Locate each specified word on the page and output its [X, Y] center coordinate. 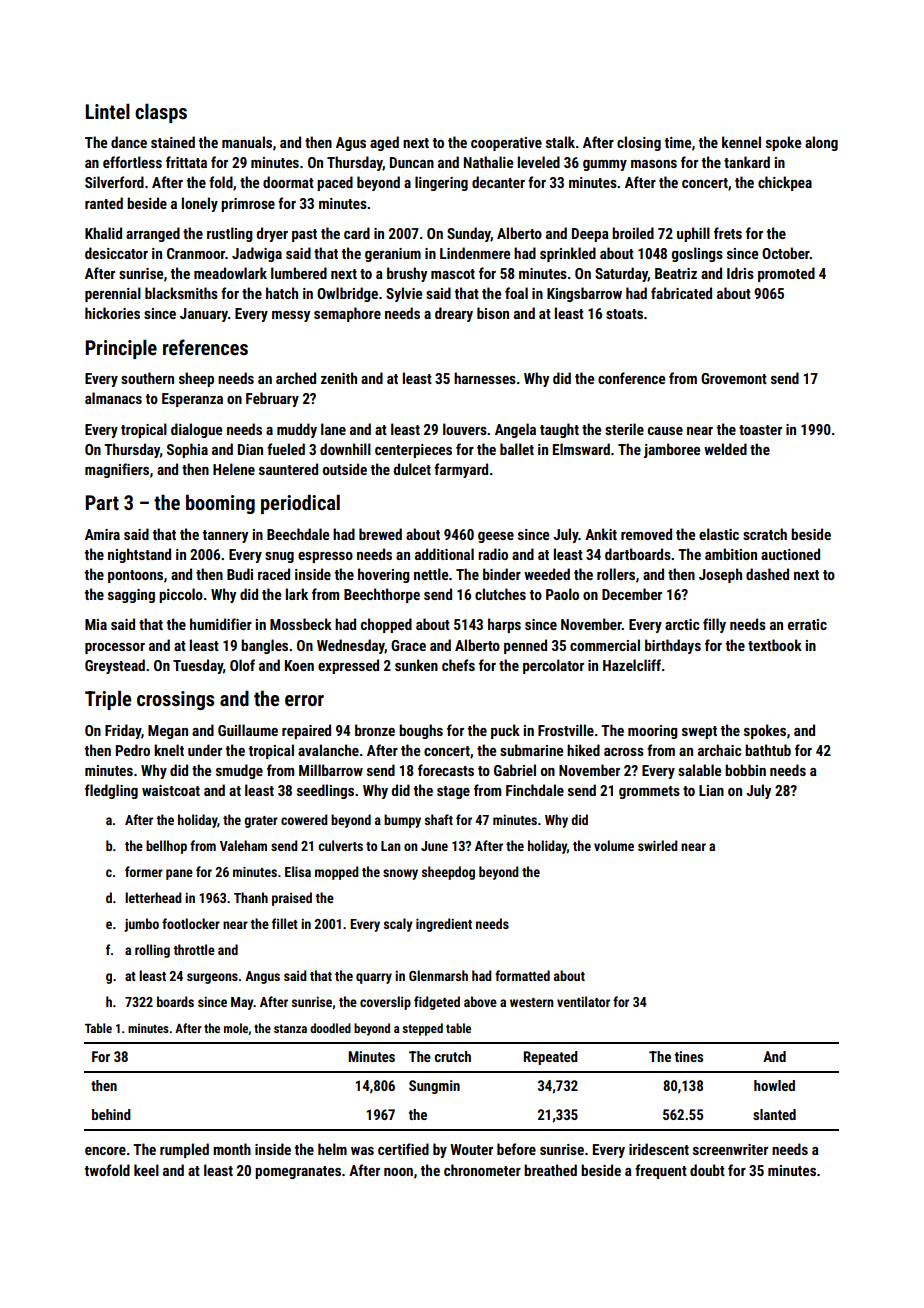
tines [689, 1056]
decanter [498, 182]
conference [631, 378]
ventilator [583, 1001]
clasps [161, 113]
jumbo [141, 925]
